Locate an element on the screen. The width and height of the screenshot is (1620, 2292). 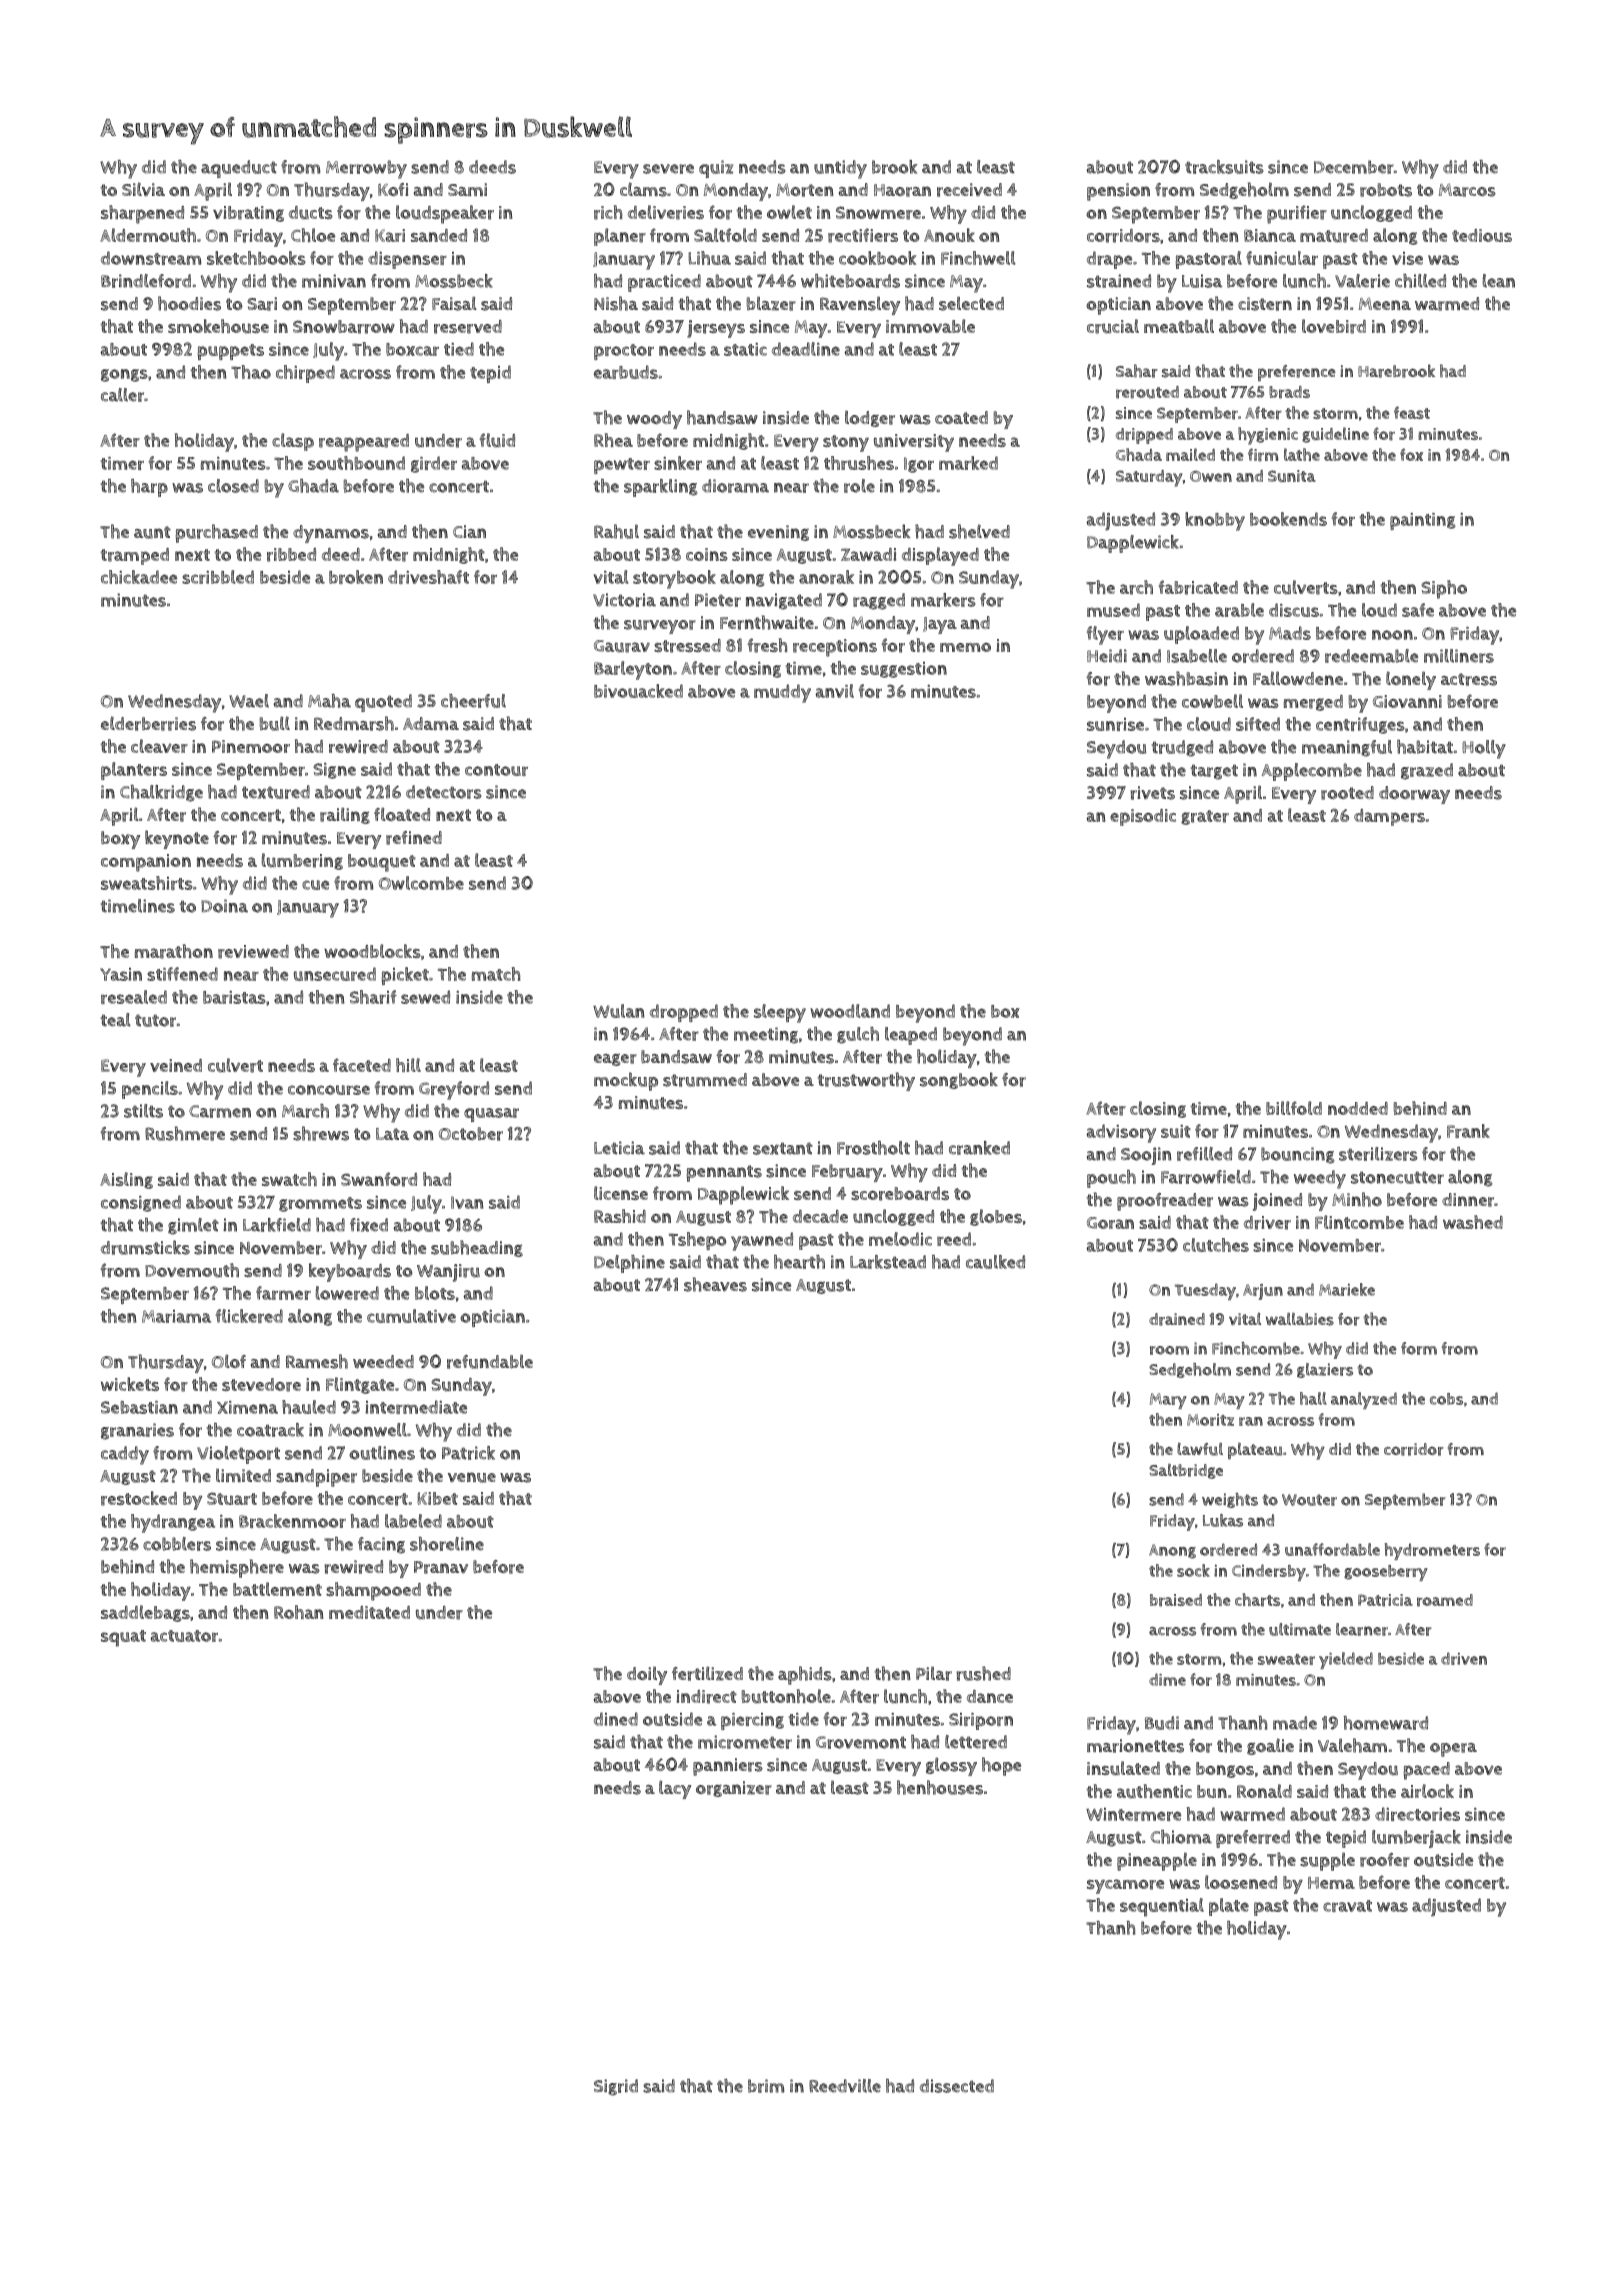
roamed is located at coordinates (1445, 1600).
